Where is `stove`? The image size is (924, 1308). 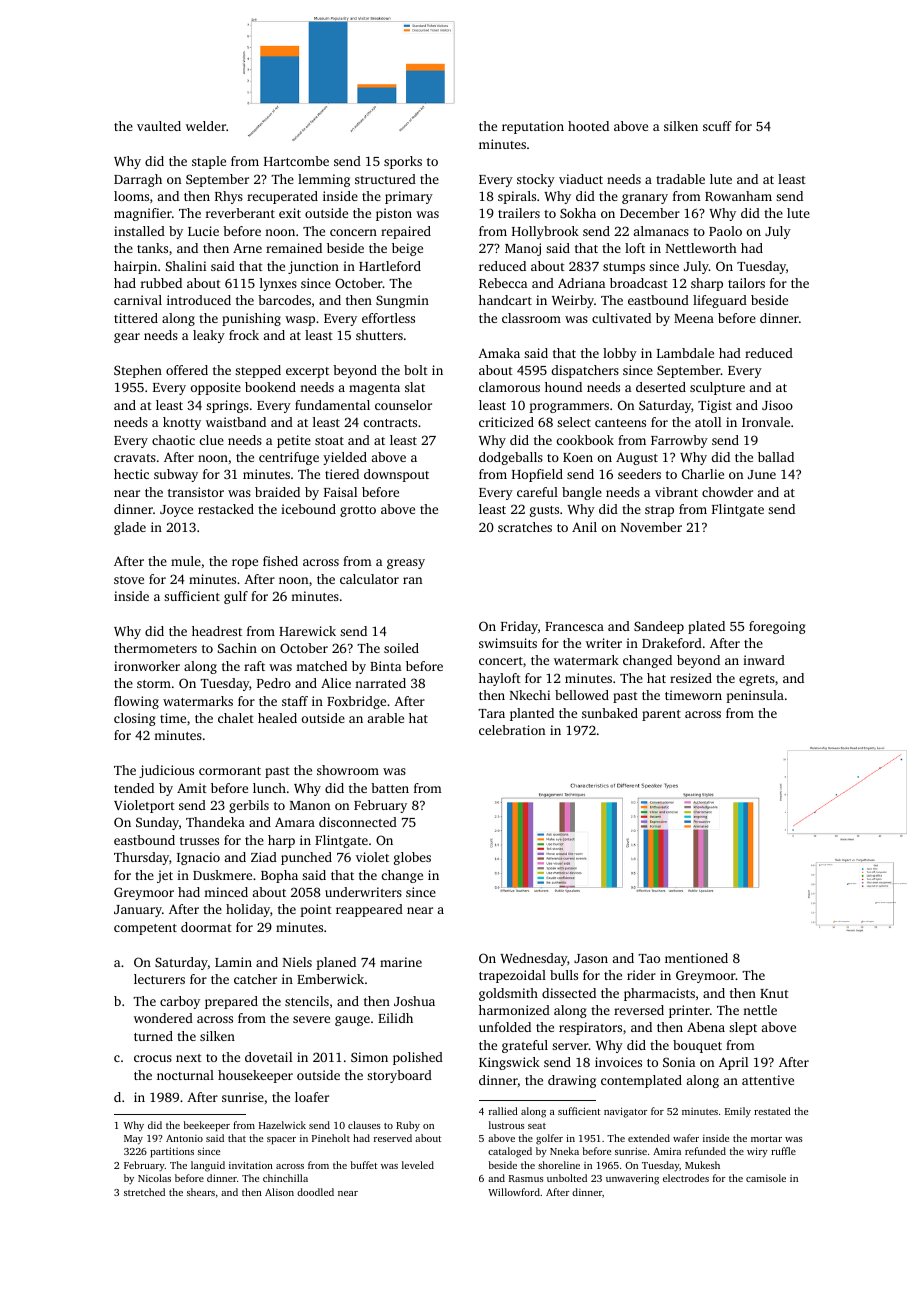
stove is located at coordinates (129, 580).
